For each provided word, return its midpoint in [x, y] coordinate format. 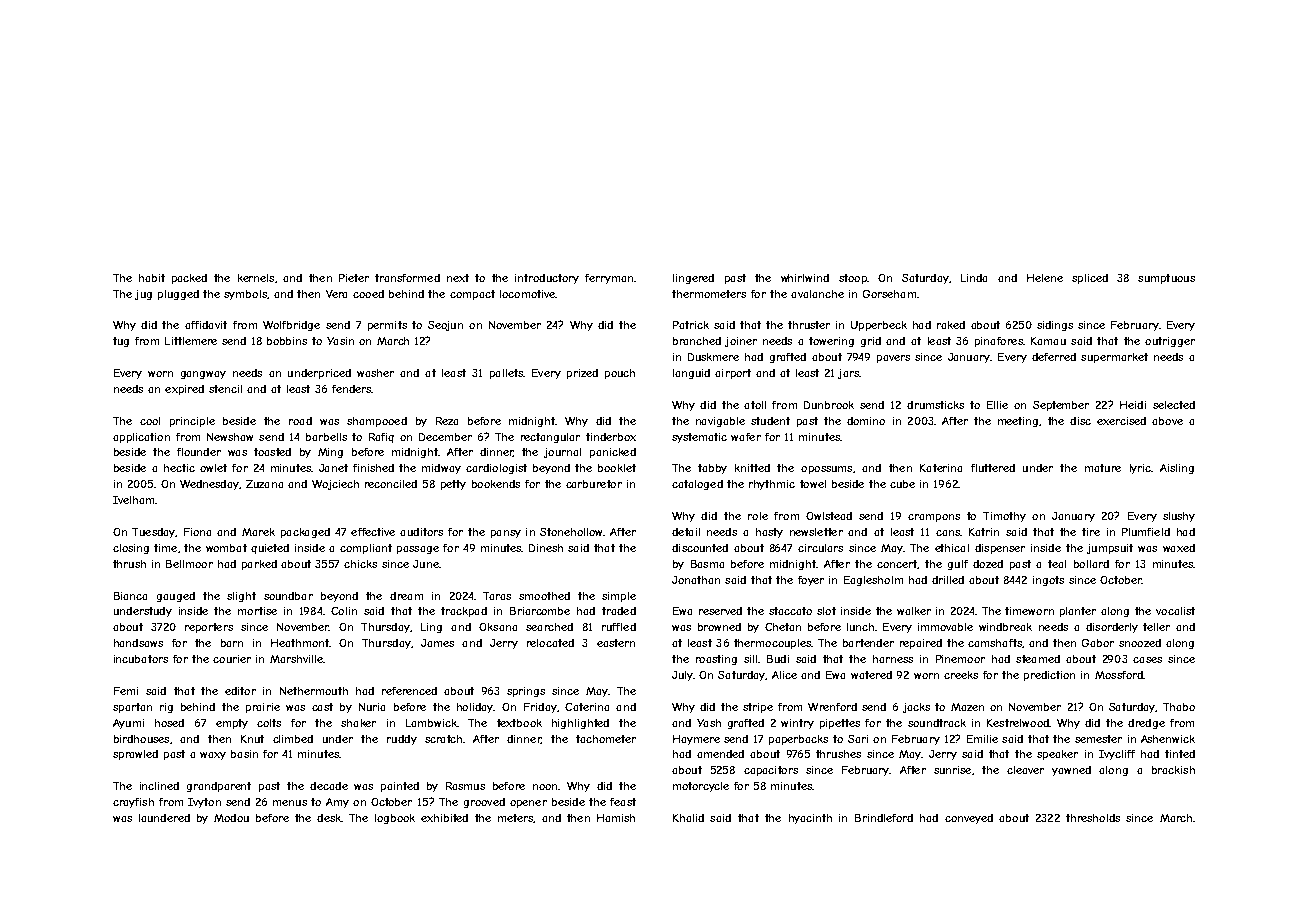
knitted [752, 468]
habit [152, 278]
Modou [231, 818]
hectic [179, 468]
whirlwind [805, 278]
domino [866, 421]
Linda [974, 278]
